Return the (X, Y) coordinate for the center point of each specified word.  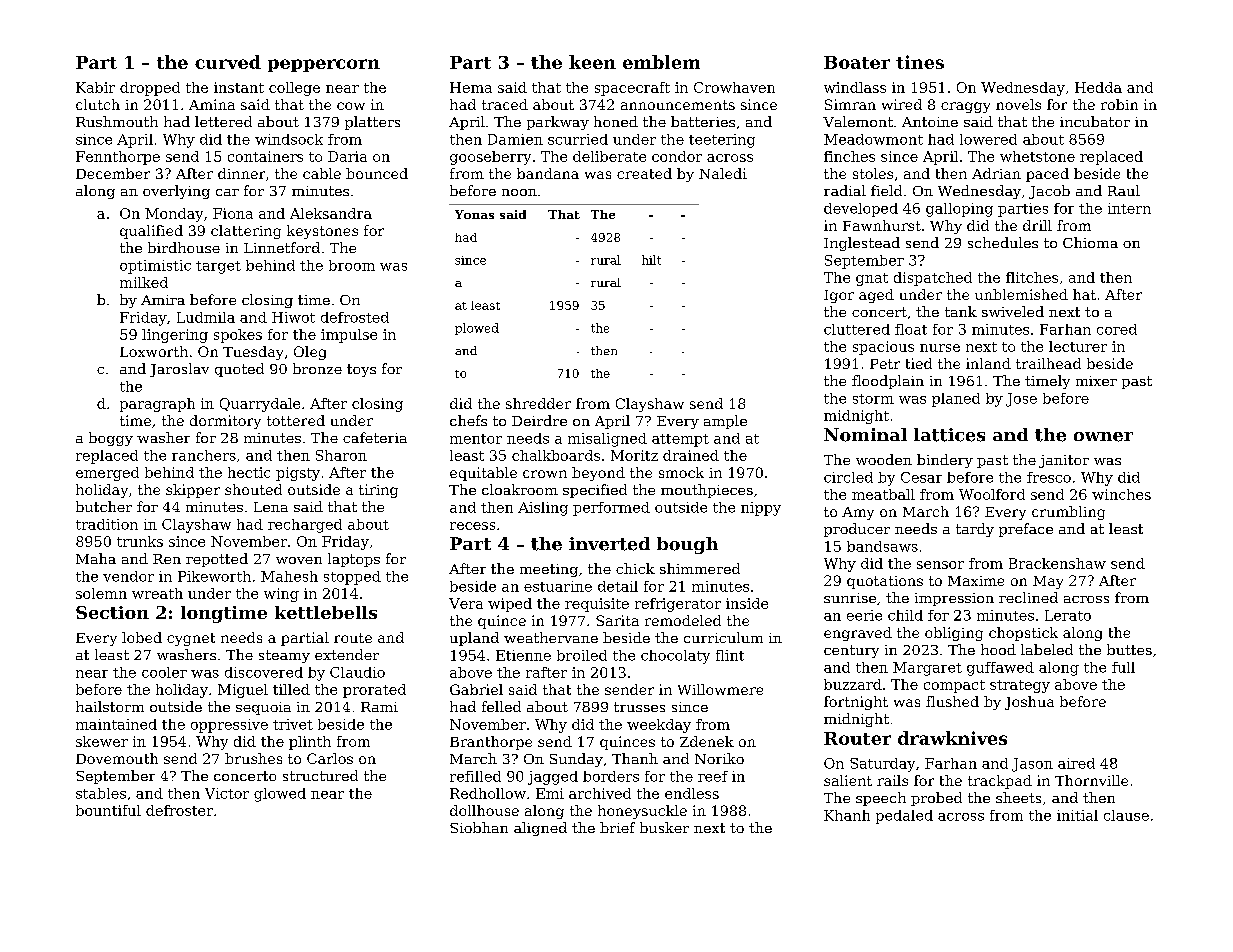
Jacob (1049, 192)
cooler (164, 672)
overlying (176, 192)
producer (857, 530)
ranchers (204, 455)
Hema (471, 87)
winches (1121, 494)
